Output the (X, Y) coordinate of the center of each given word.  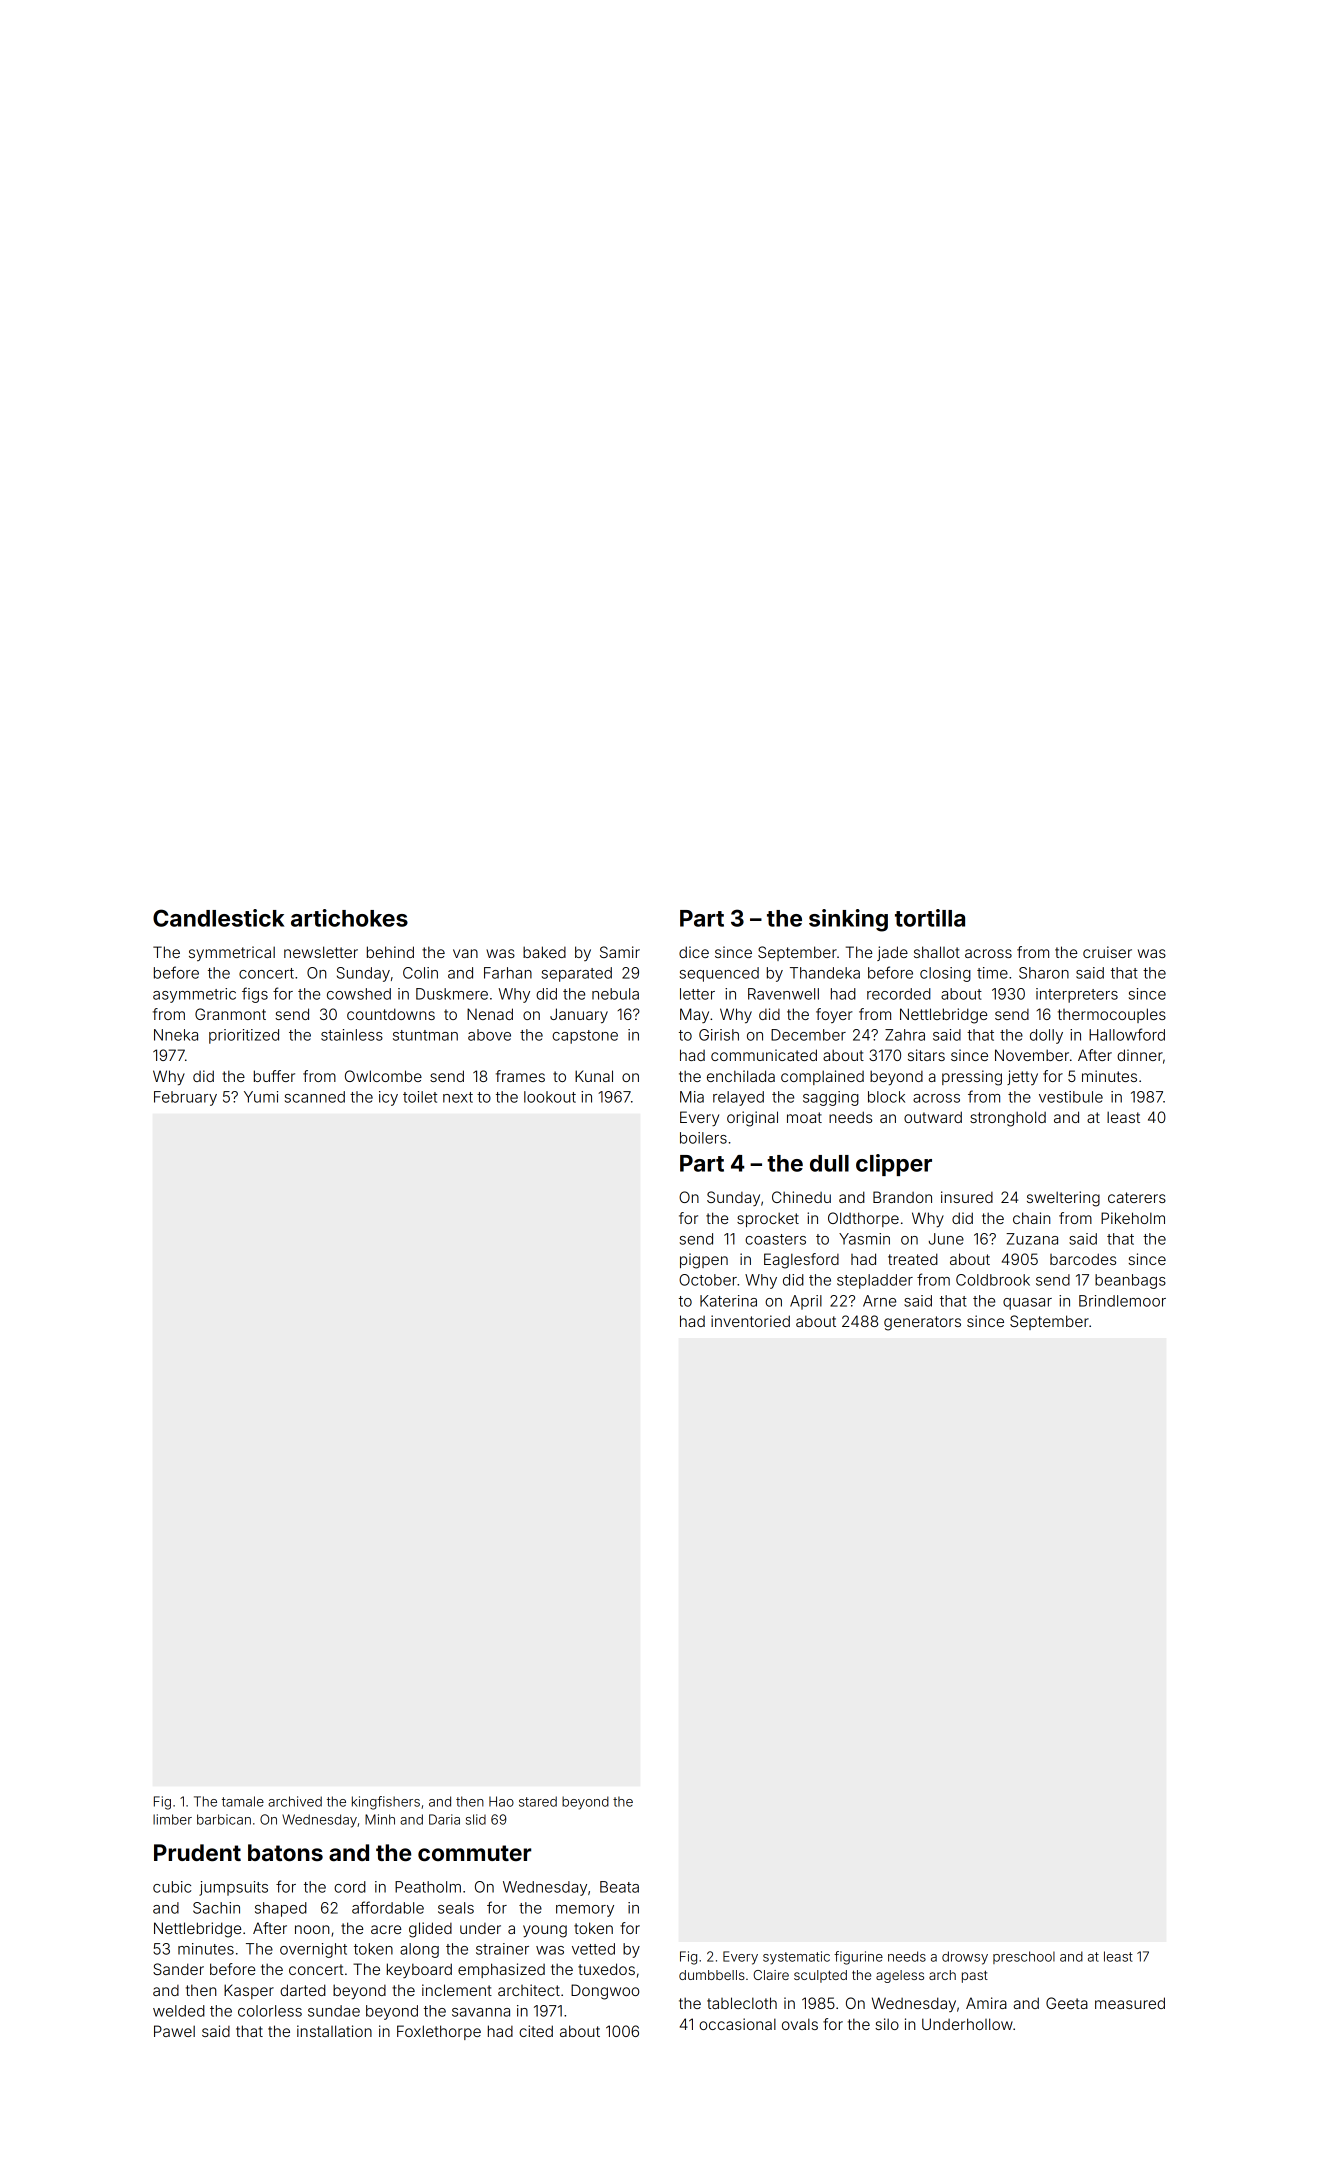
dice (694, 952)
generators (922, 1323)
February (185, 1098)
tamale (243, 1801)
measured (1130, 2003)
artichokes (349, 918)
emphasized (501, 1970)
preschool (1024, 1957)
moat (804, 1117)
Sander (178, 1969)
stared (538, 1801)
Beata (619, 1887)
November (1032, 1055)
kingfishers (386, 1803)
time (992, 973)
